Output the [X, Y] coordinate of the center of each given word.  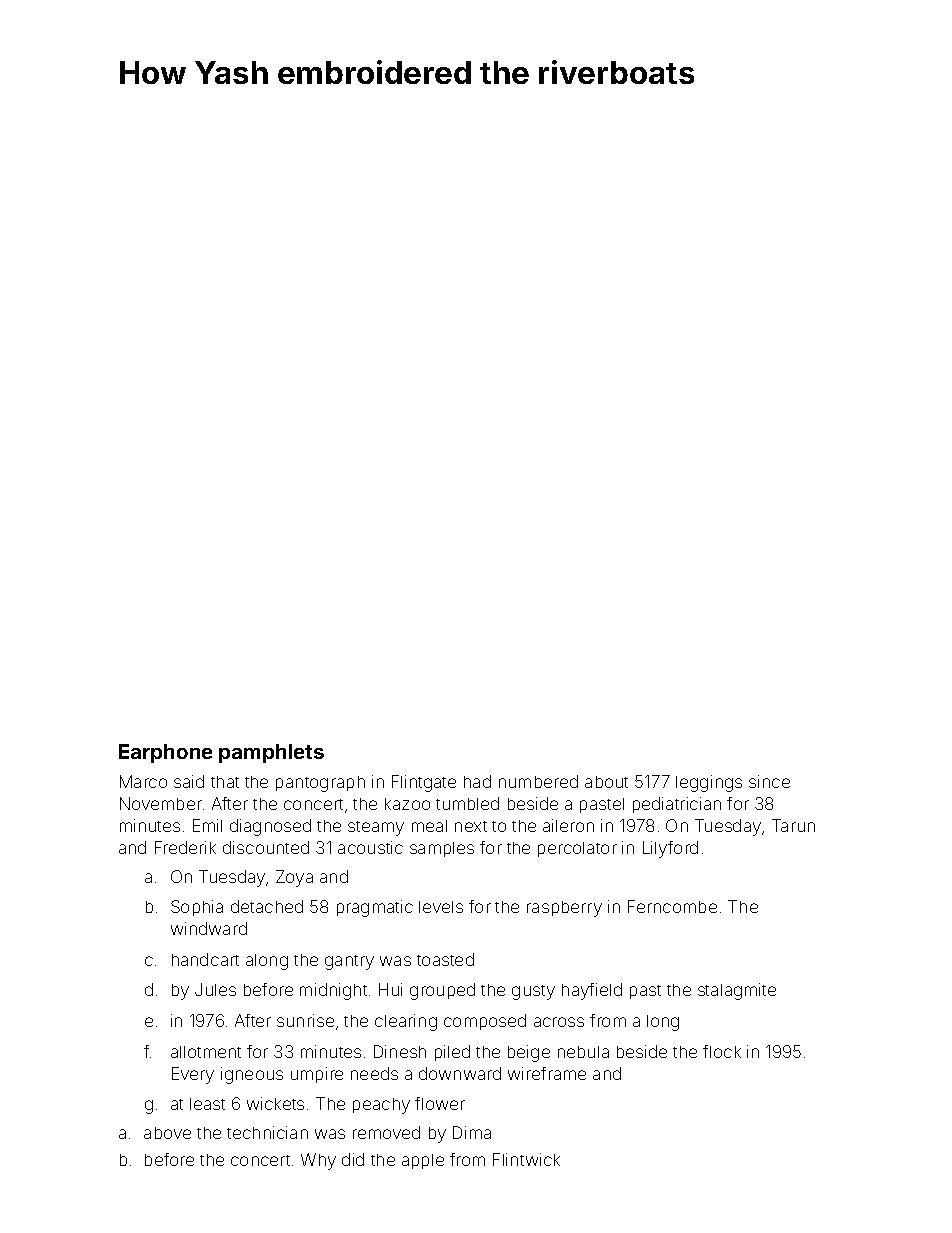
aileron [568, 825]
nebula [583, 1052]
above [167, 1133]
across [559, 1022]
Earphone [165, 753]
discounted [266, 847]
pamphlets [271, 753]
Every [193, 1075]
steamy [376, 828]
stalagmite [737, 991]
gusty [533, 992]
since [769, 781]
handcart [205, 959]
